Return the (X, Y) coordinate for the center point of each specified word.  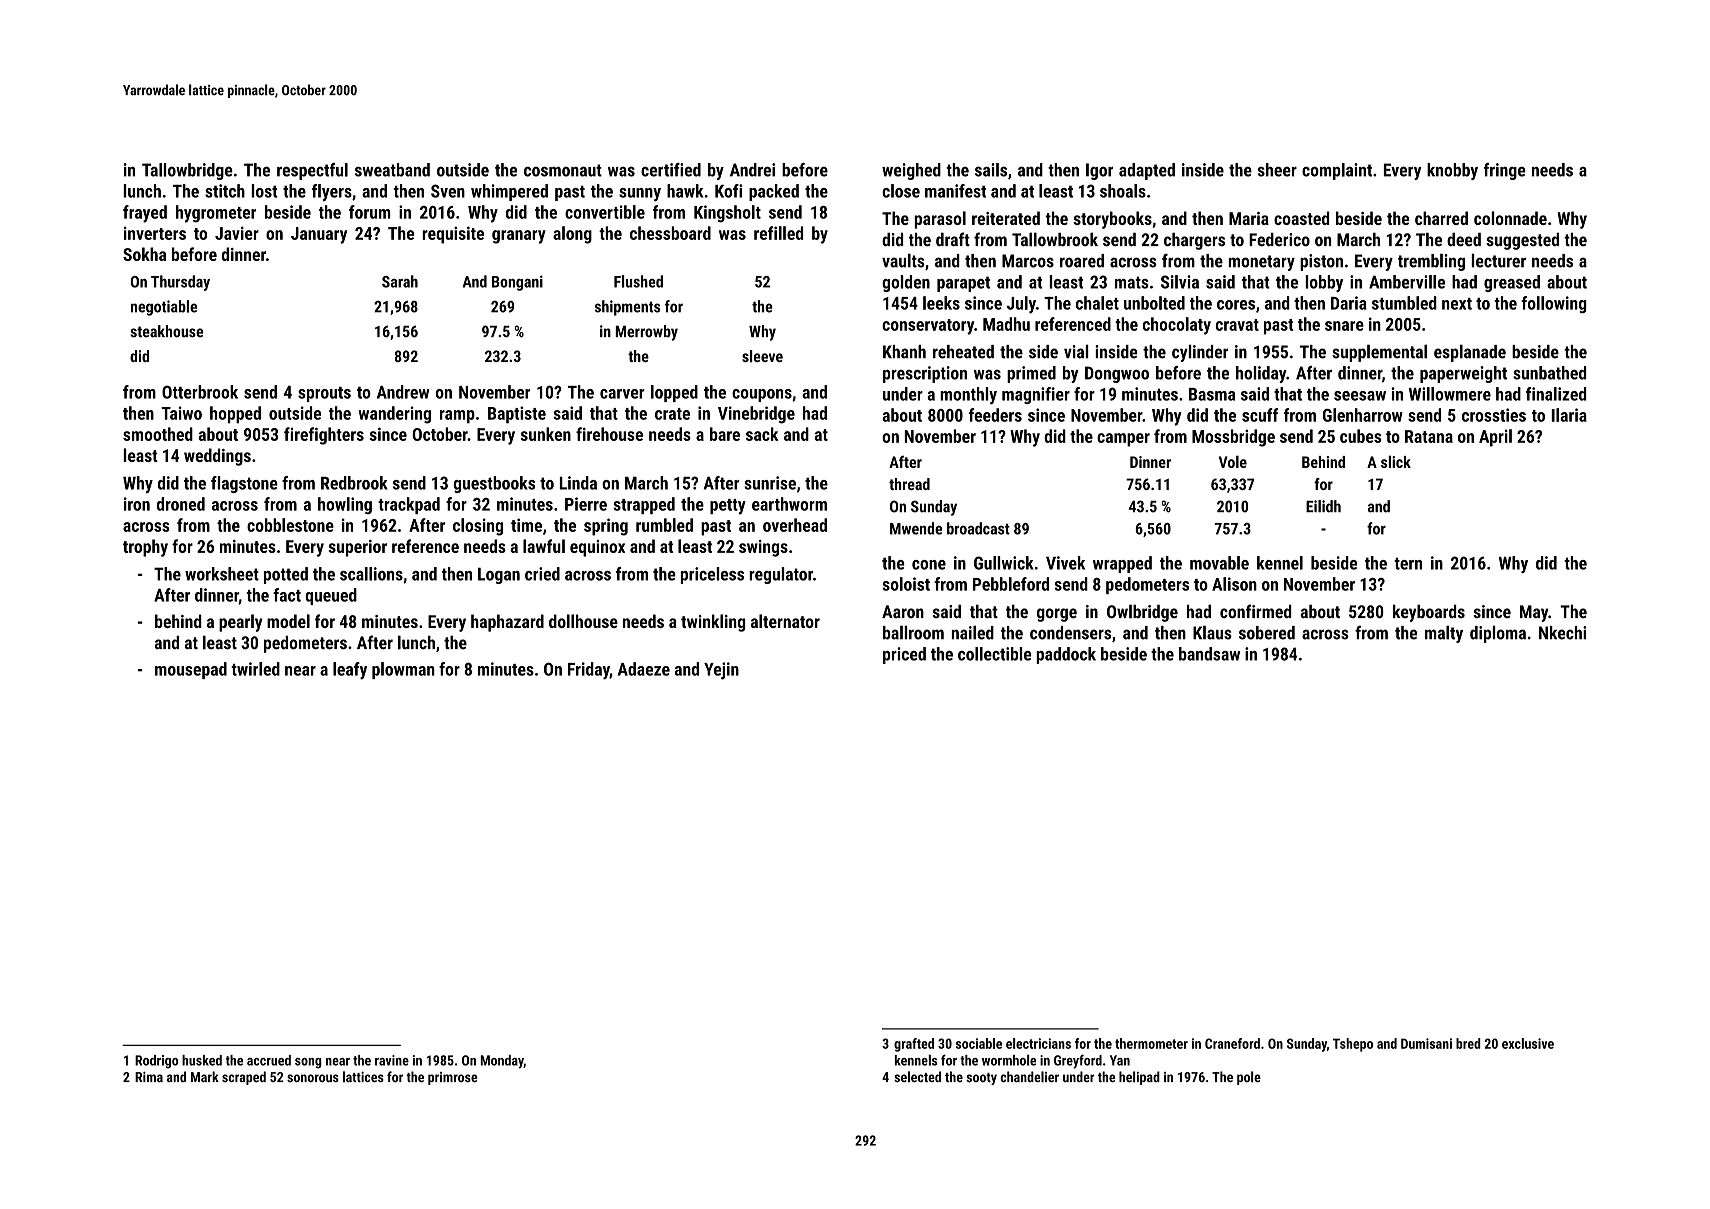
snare (1344, 326)
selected (917, 1077)
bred (1468, 1043)
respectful (312, 171)
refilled (778, 233)
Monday (502, 1062)
